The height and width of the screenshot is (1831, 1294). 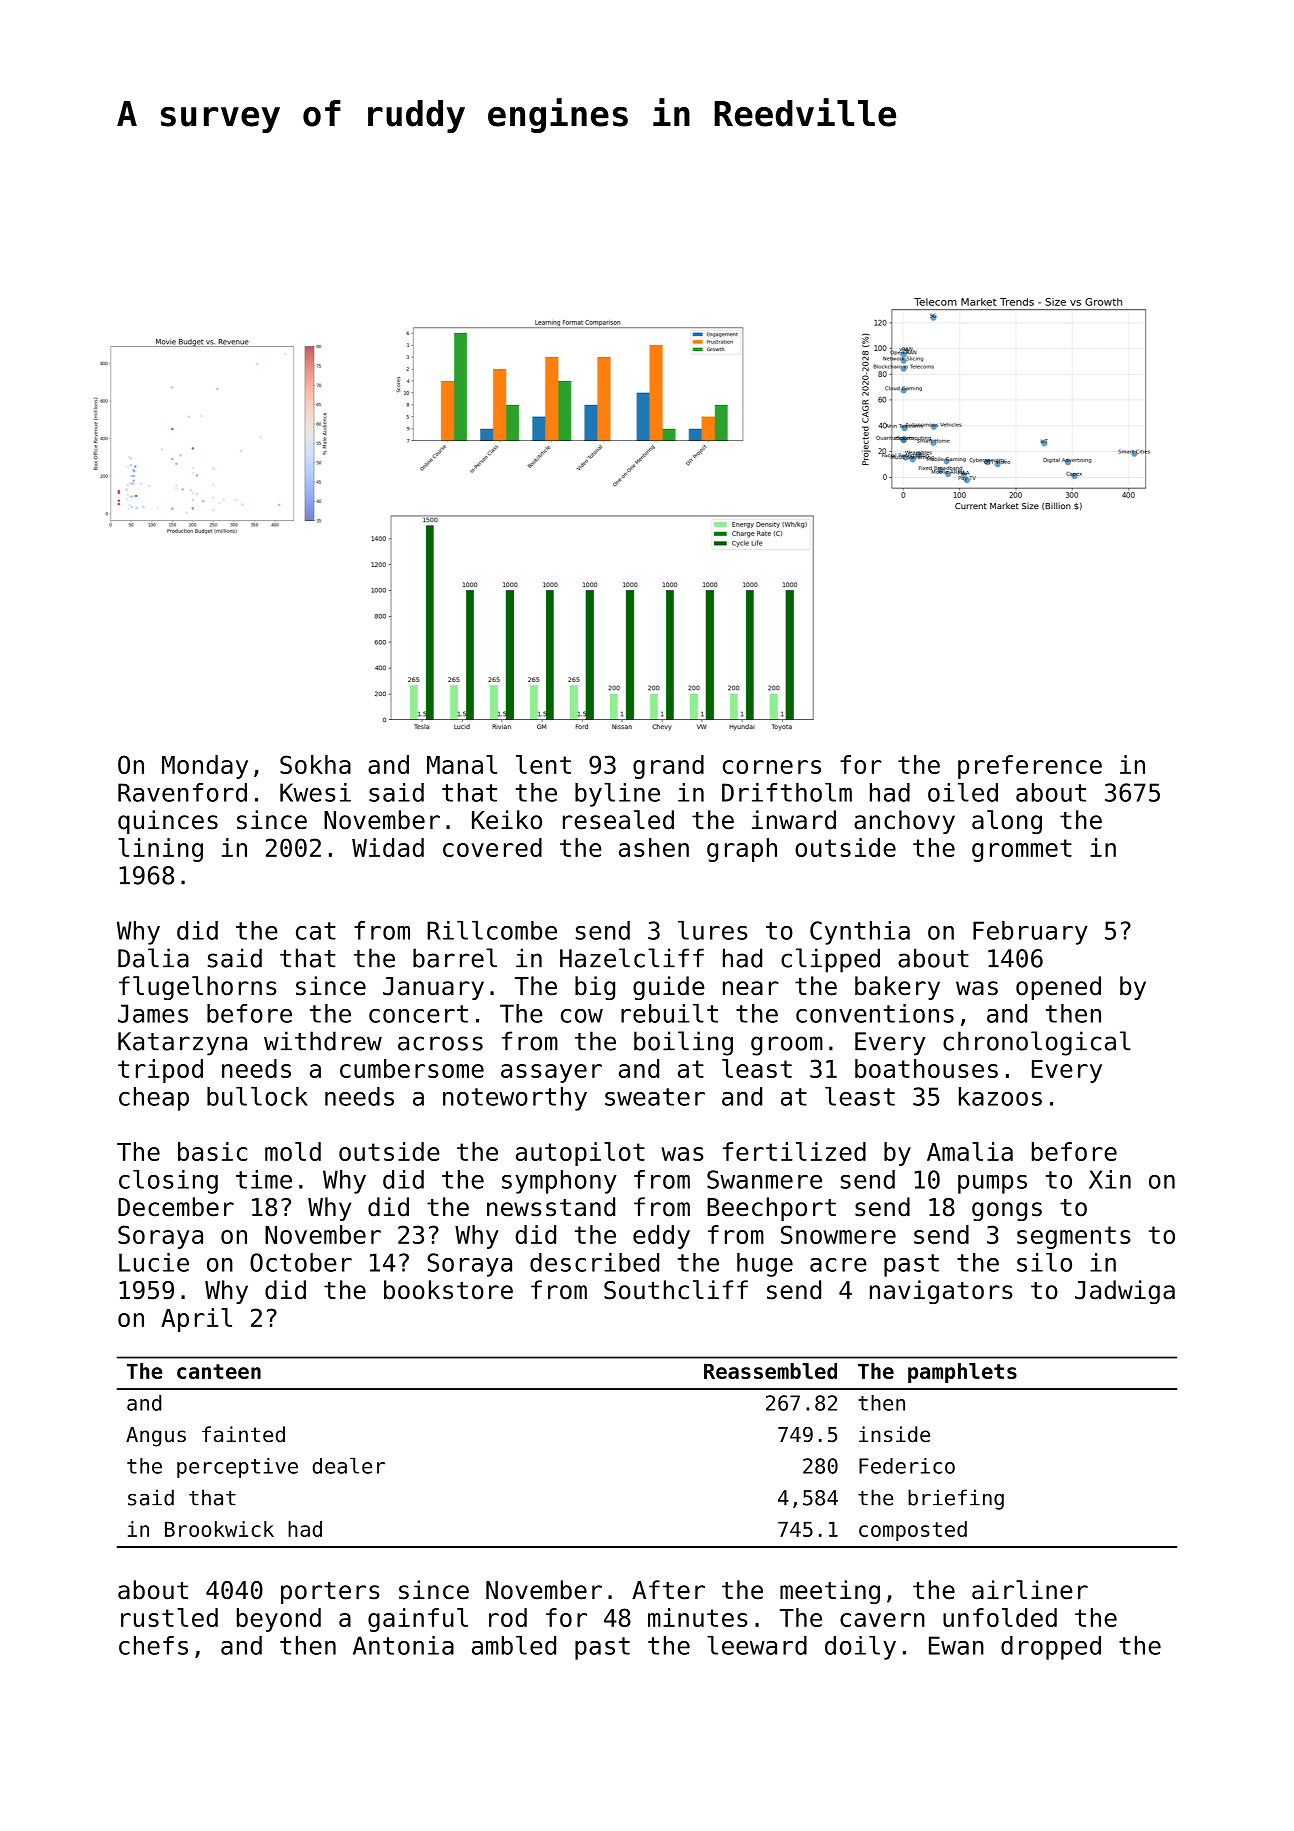 What do you see at coordinates (515, 1099) in the screenshot?
I see `noteworthy` at bounding box center [515, 1099].
